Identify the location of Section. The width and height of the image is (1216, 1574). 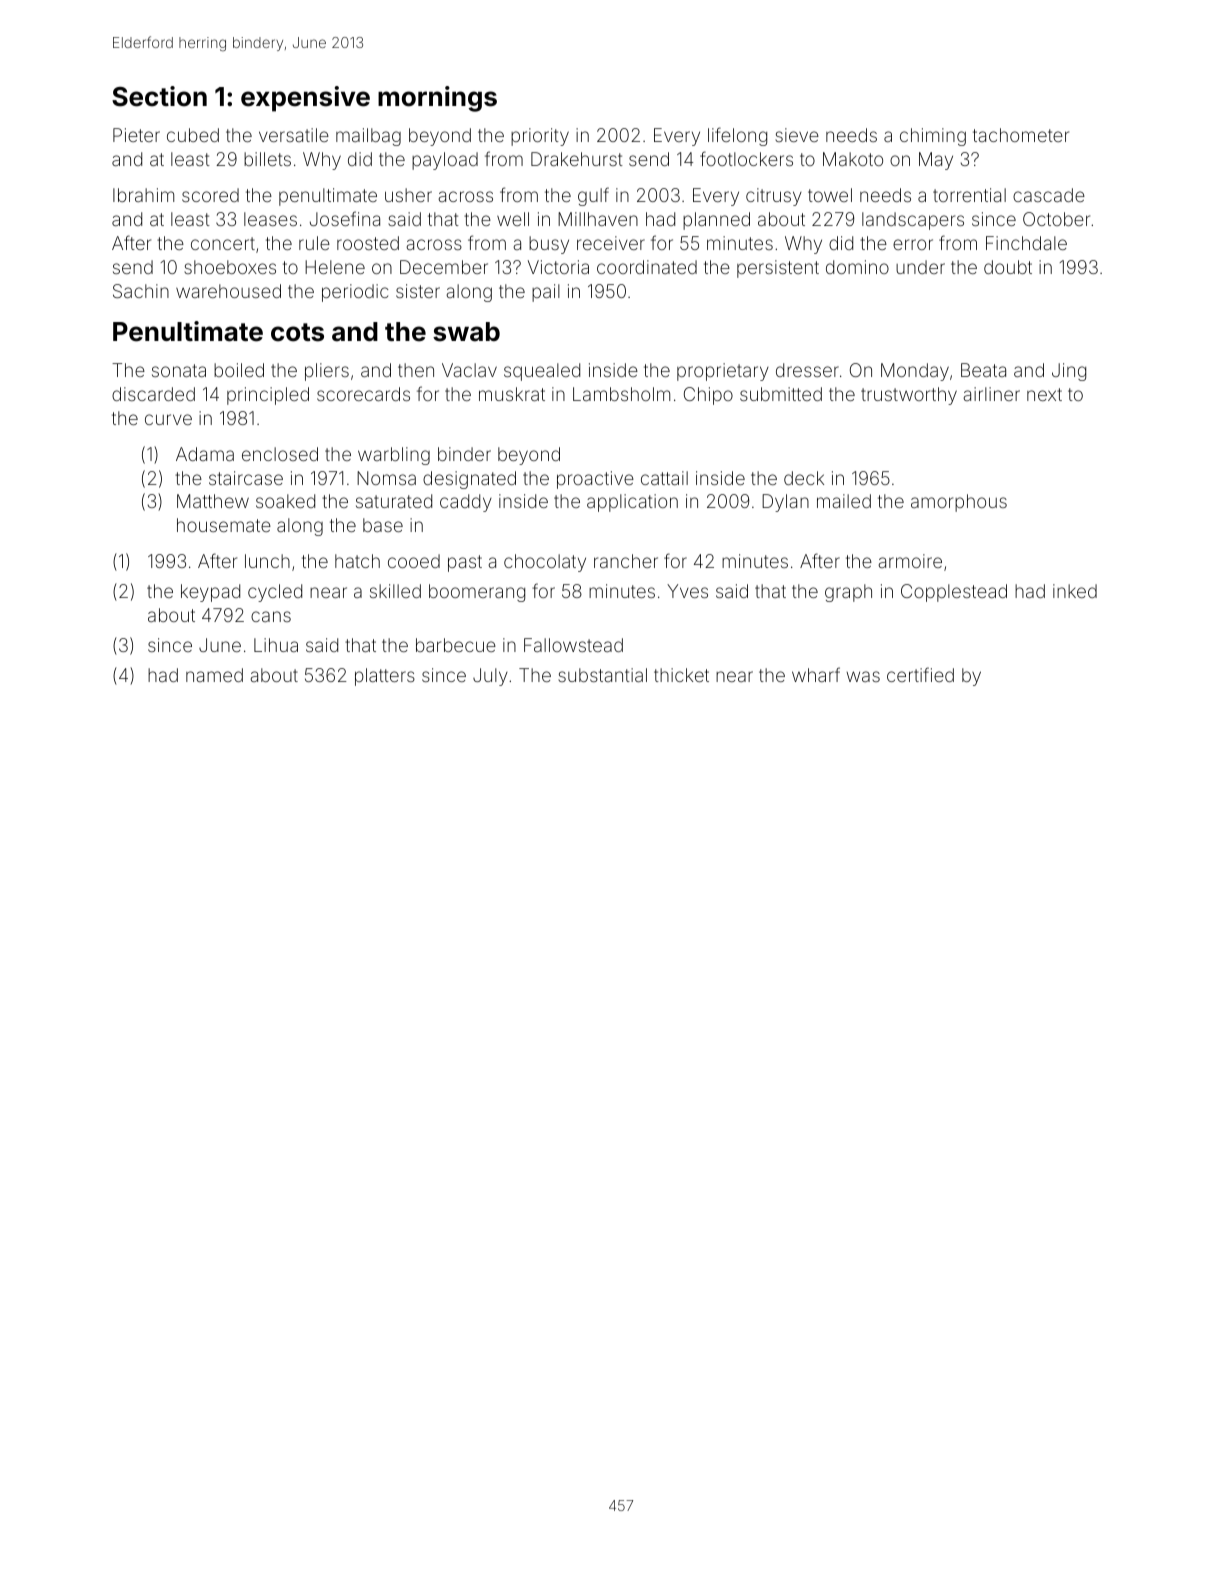
(159, 96).
